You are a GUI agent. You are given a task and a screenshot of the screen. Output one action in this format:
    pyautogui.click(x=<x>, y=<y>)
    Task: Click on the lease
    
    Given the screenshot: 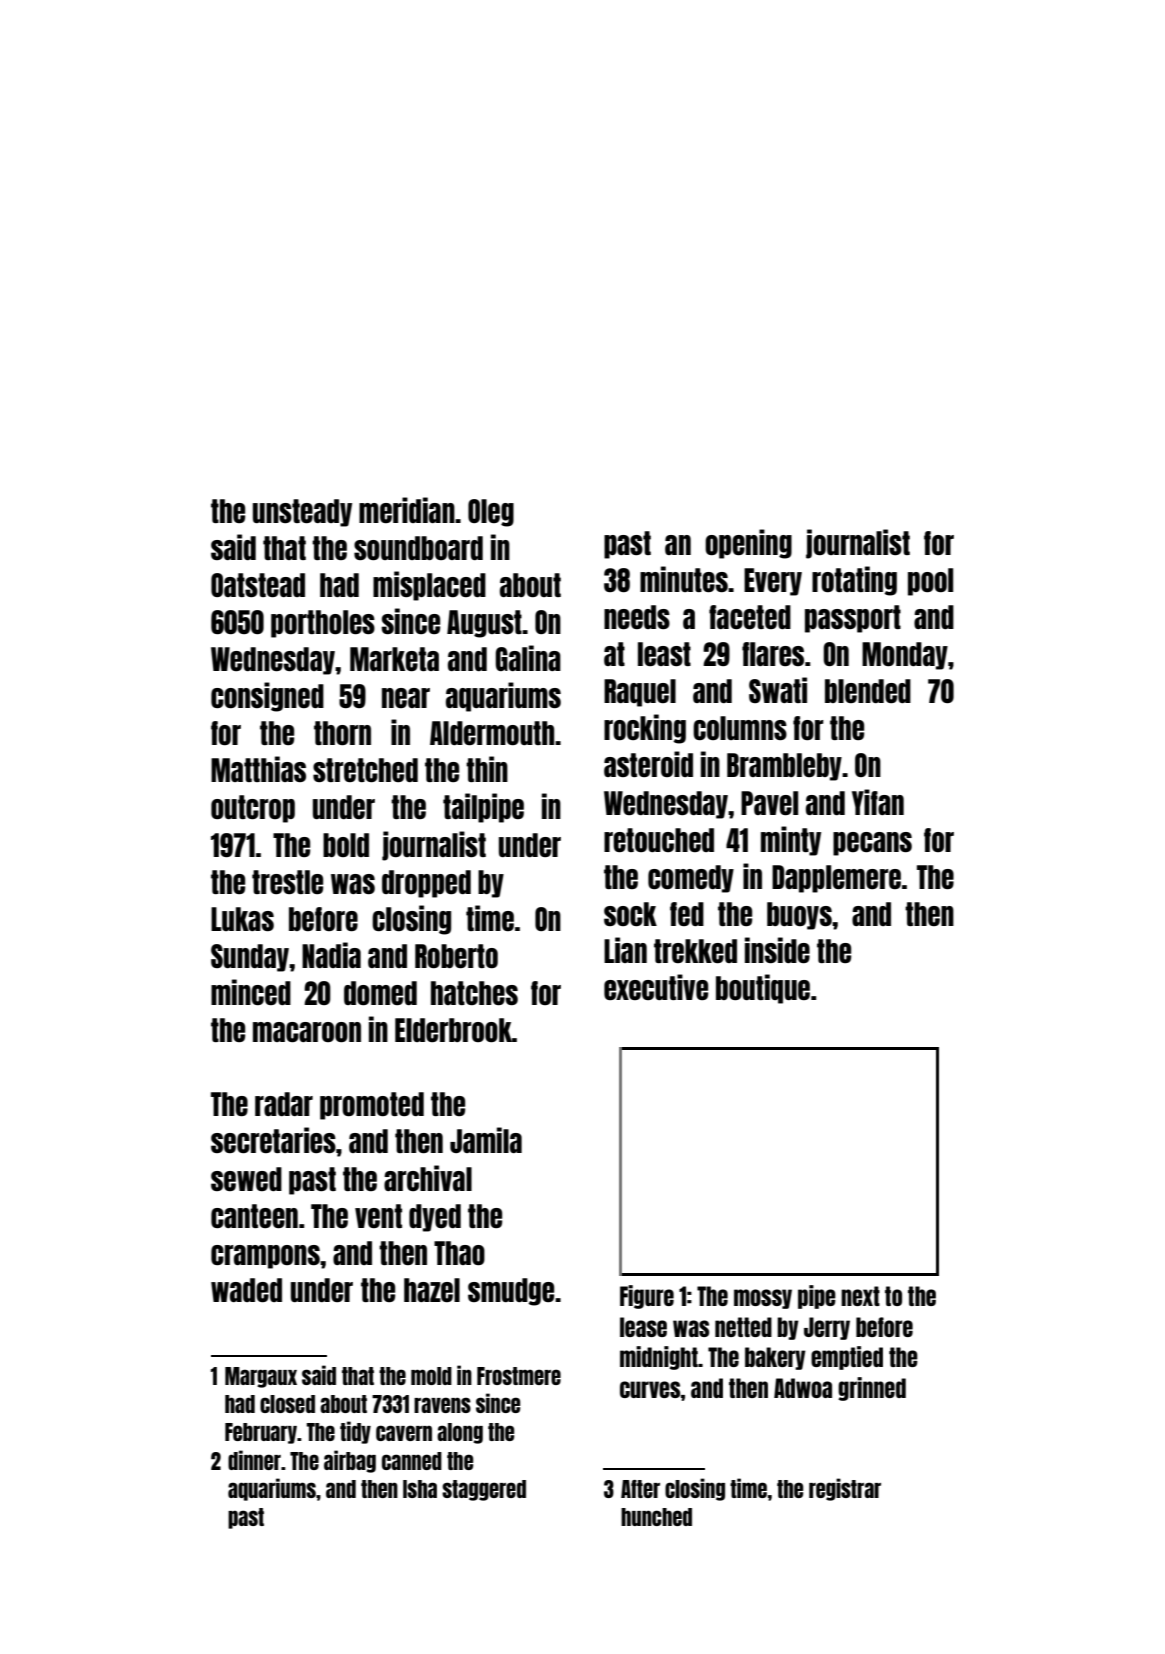 What is the action you would take?
    pyautogui.click(x=643, y=1327)
